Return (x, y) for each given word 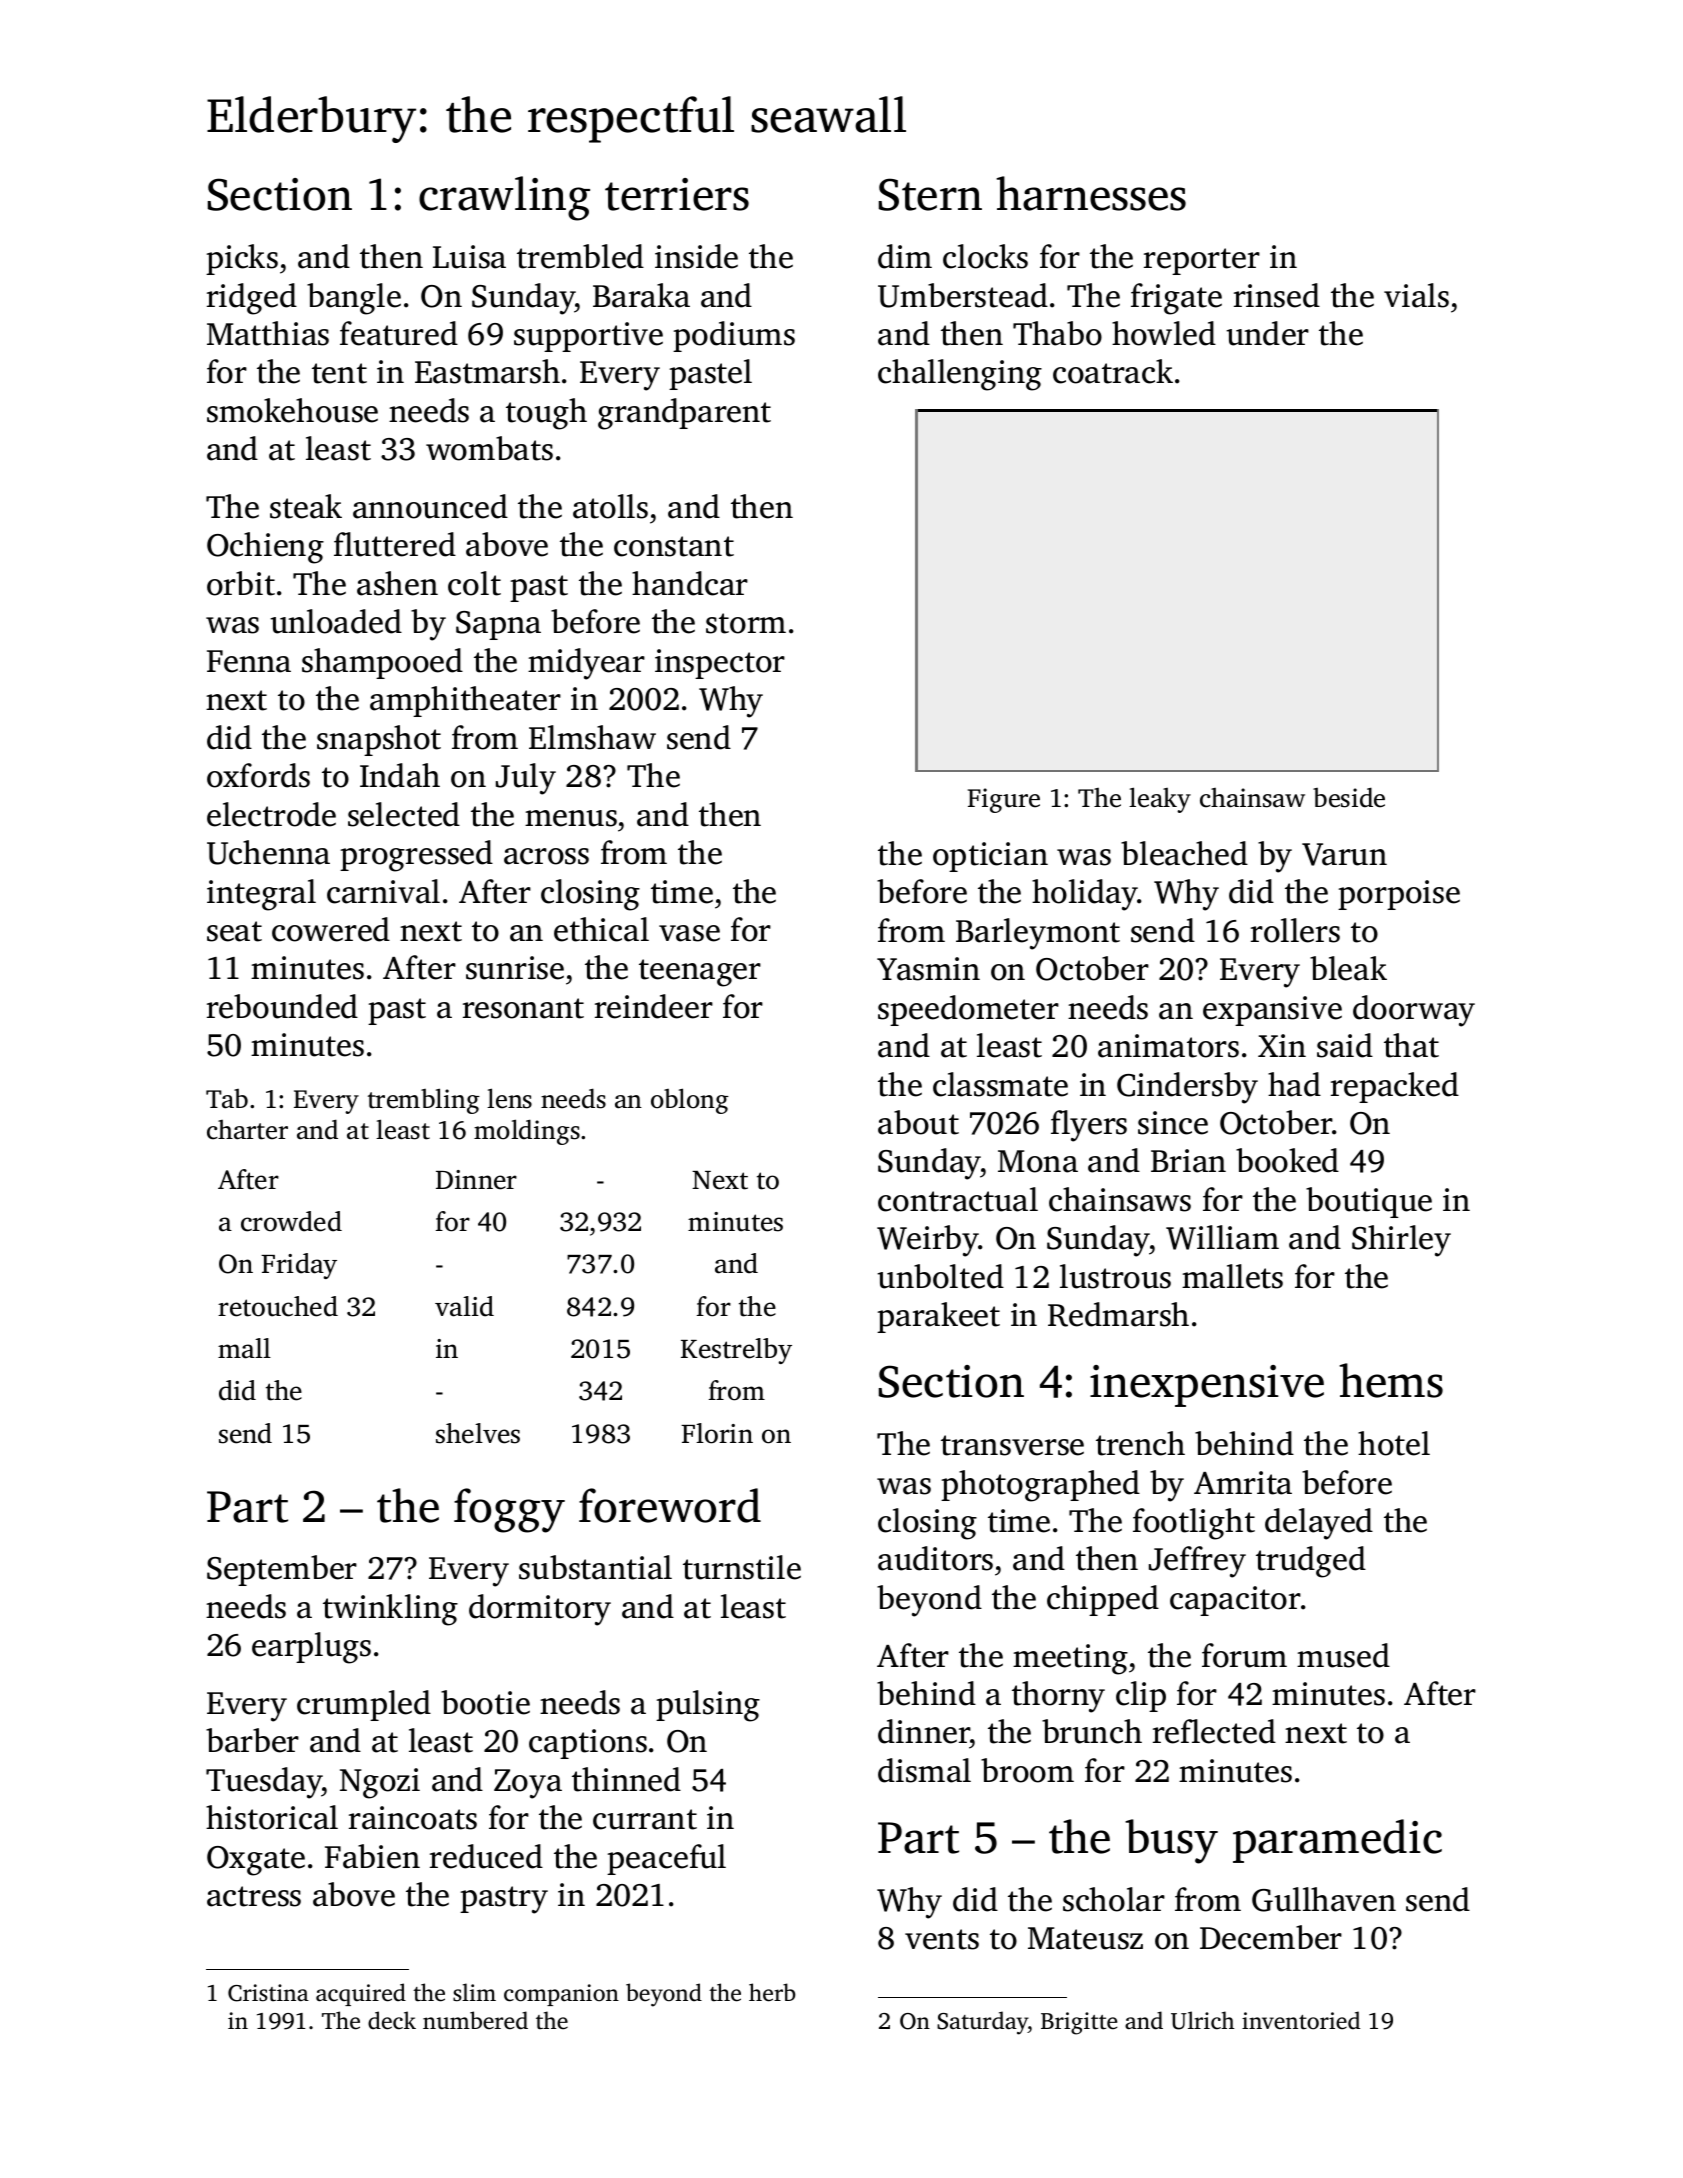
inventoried (1301, 2020)
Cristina (268, 1993)
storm (746, 623)
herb (772, 1992)
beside (1349, 797)
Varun (1344, 854)
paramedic (1337, 1841)
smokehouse (292, 410)
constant (674, 546)
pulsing (708, 1706)
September (282, 1570)
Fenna (249, 661)
